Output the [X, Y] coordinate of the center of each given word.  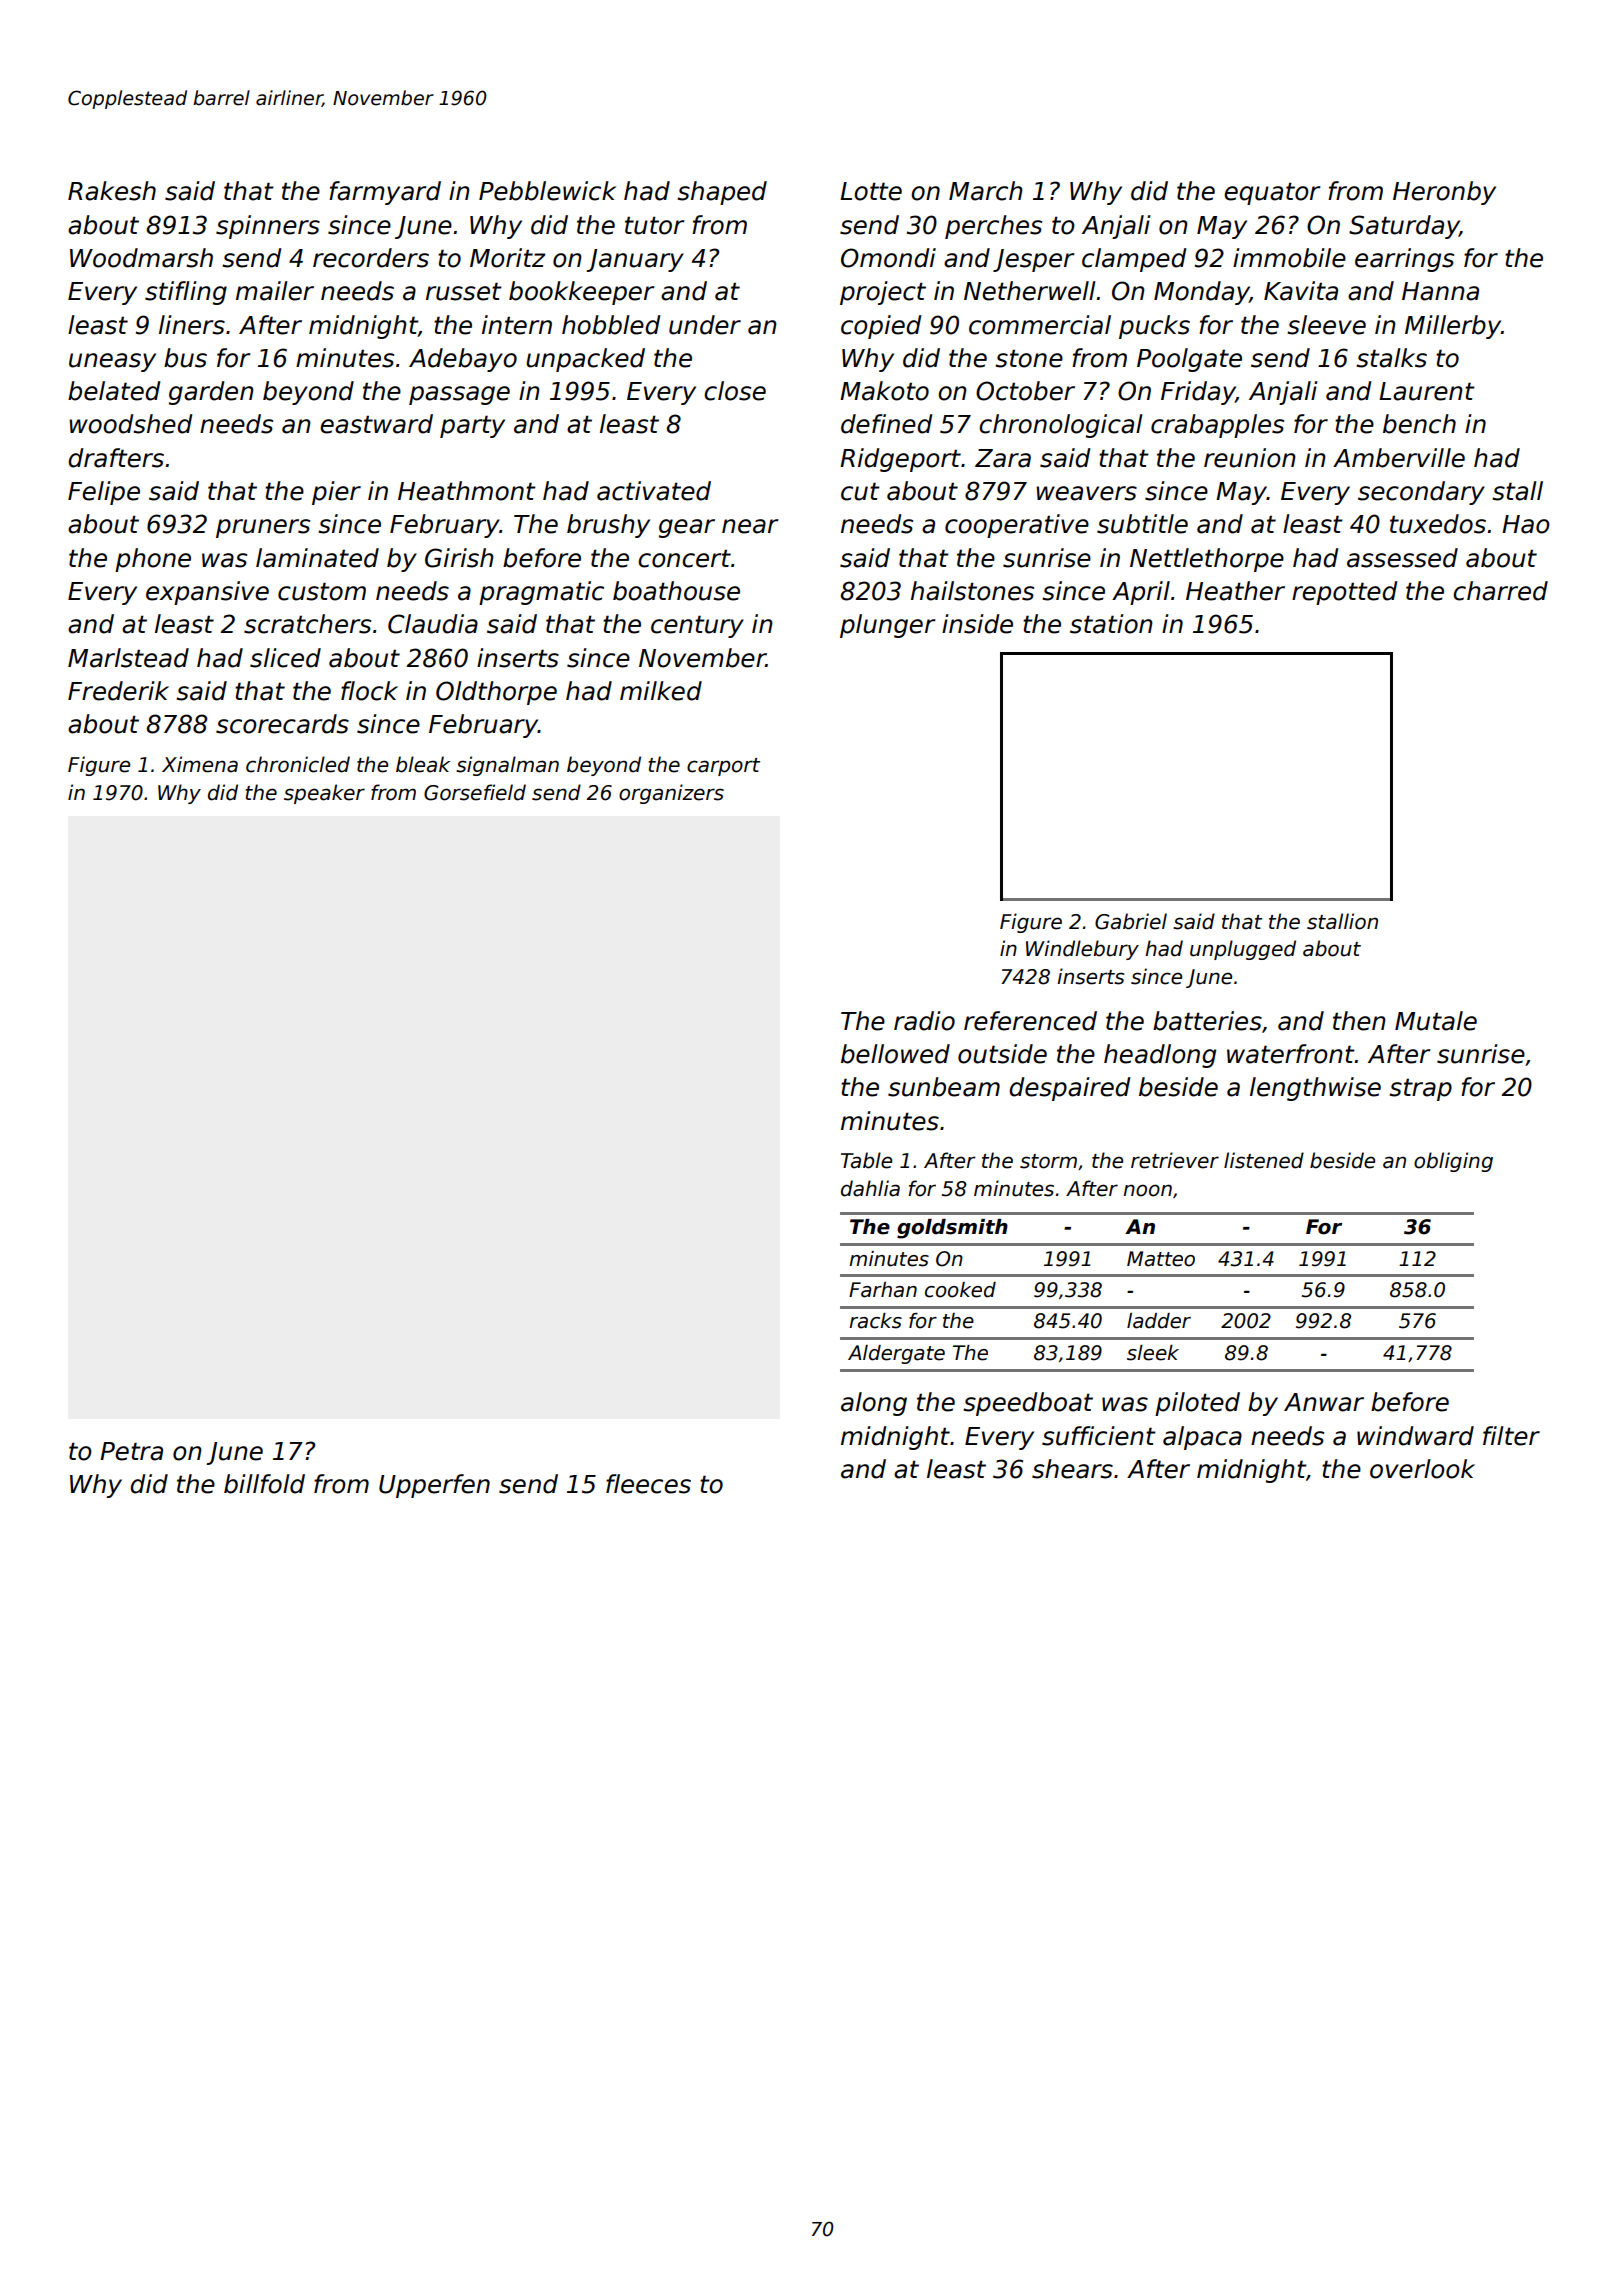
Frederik [118, 691]
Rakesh [112, 191]
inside [977, 624]
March [986, 191]
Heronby [1444, 193]
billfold [264, 1484]
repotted [1344, 593]
